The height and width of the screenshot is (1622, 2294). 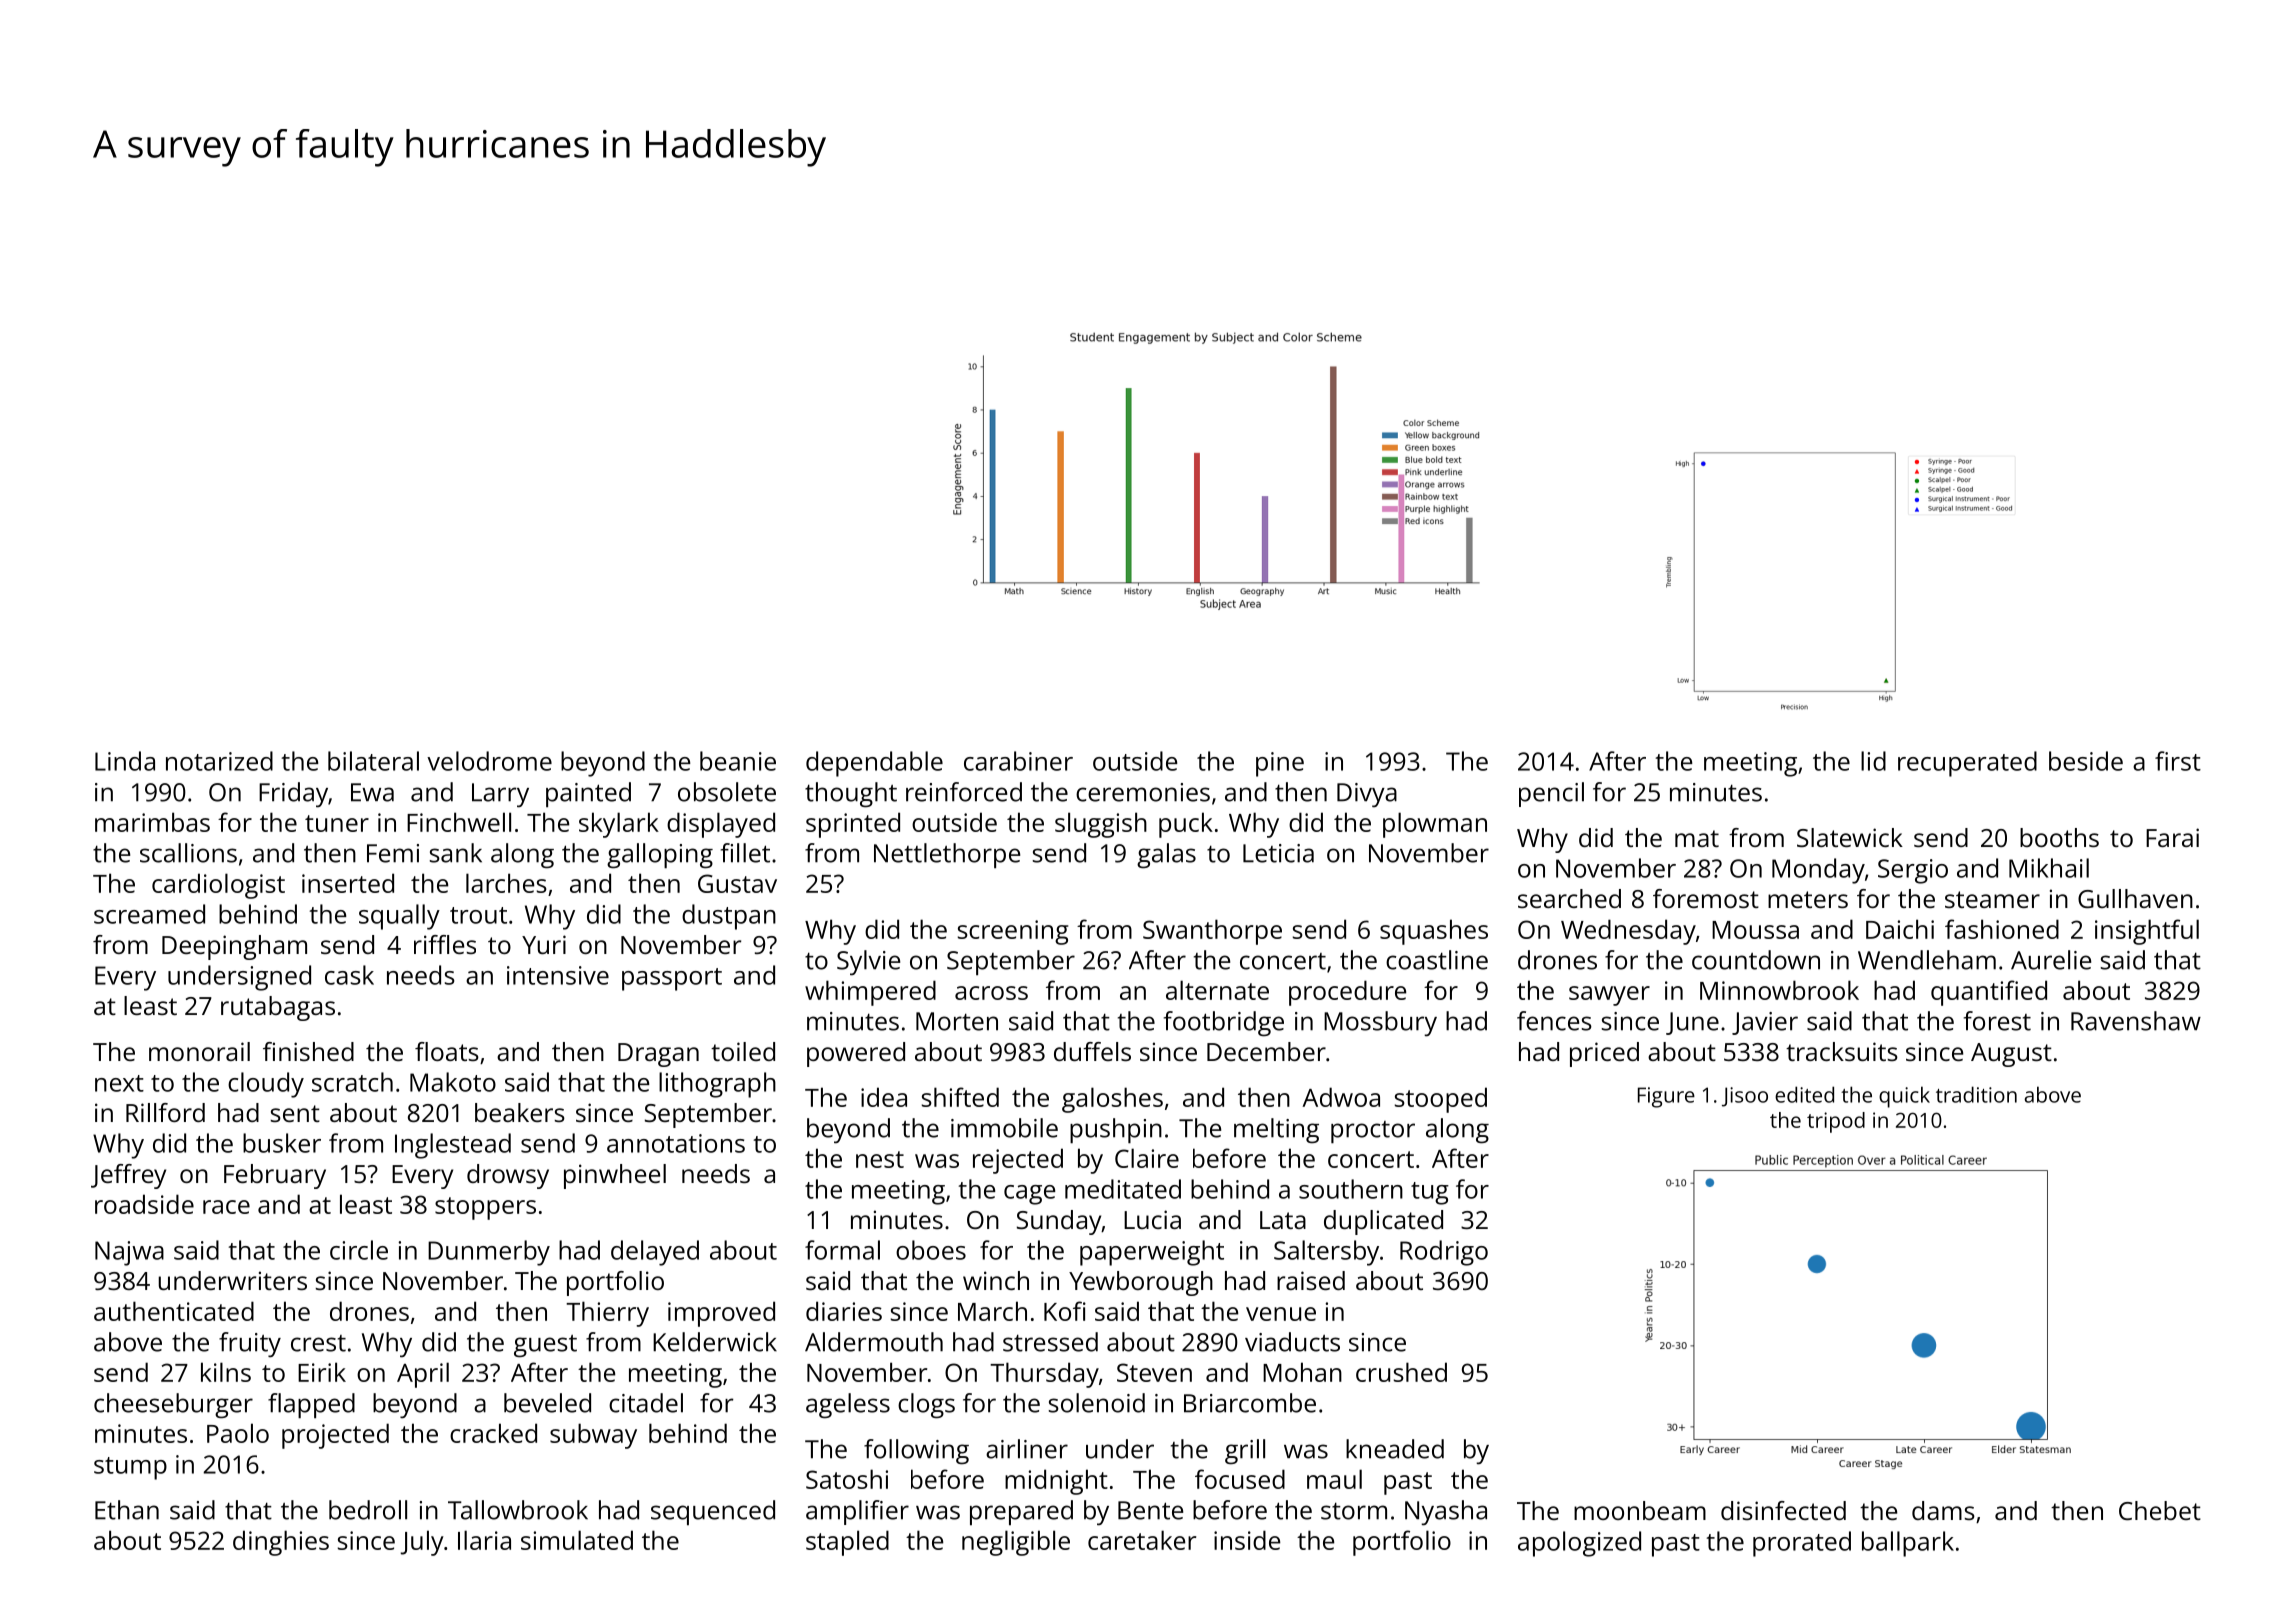 What do you see at coordinates (1997, 1021) in the screenshot?
I see `forest` at bounding box center [1997, 1021].
